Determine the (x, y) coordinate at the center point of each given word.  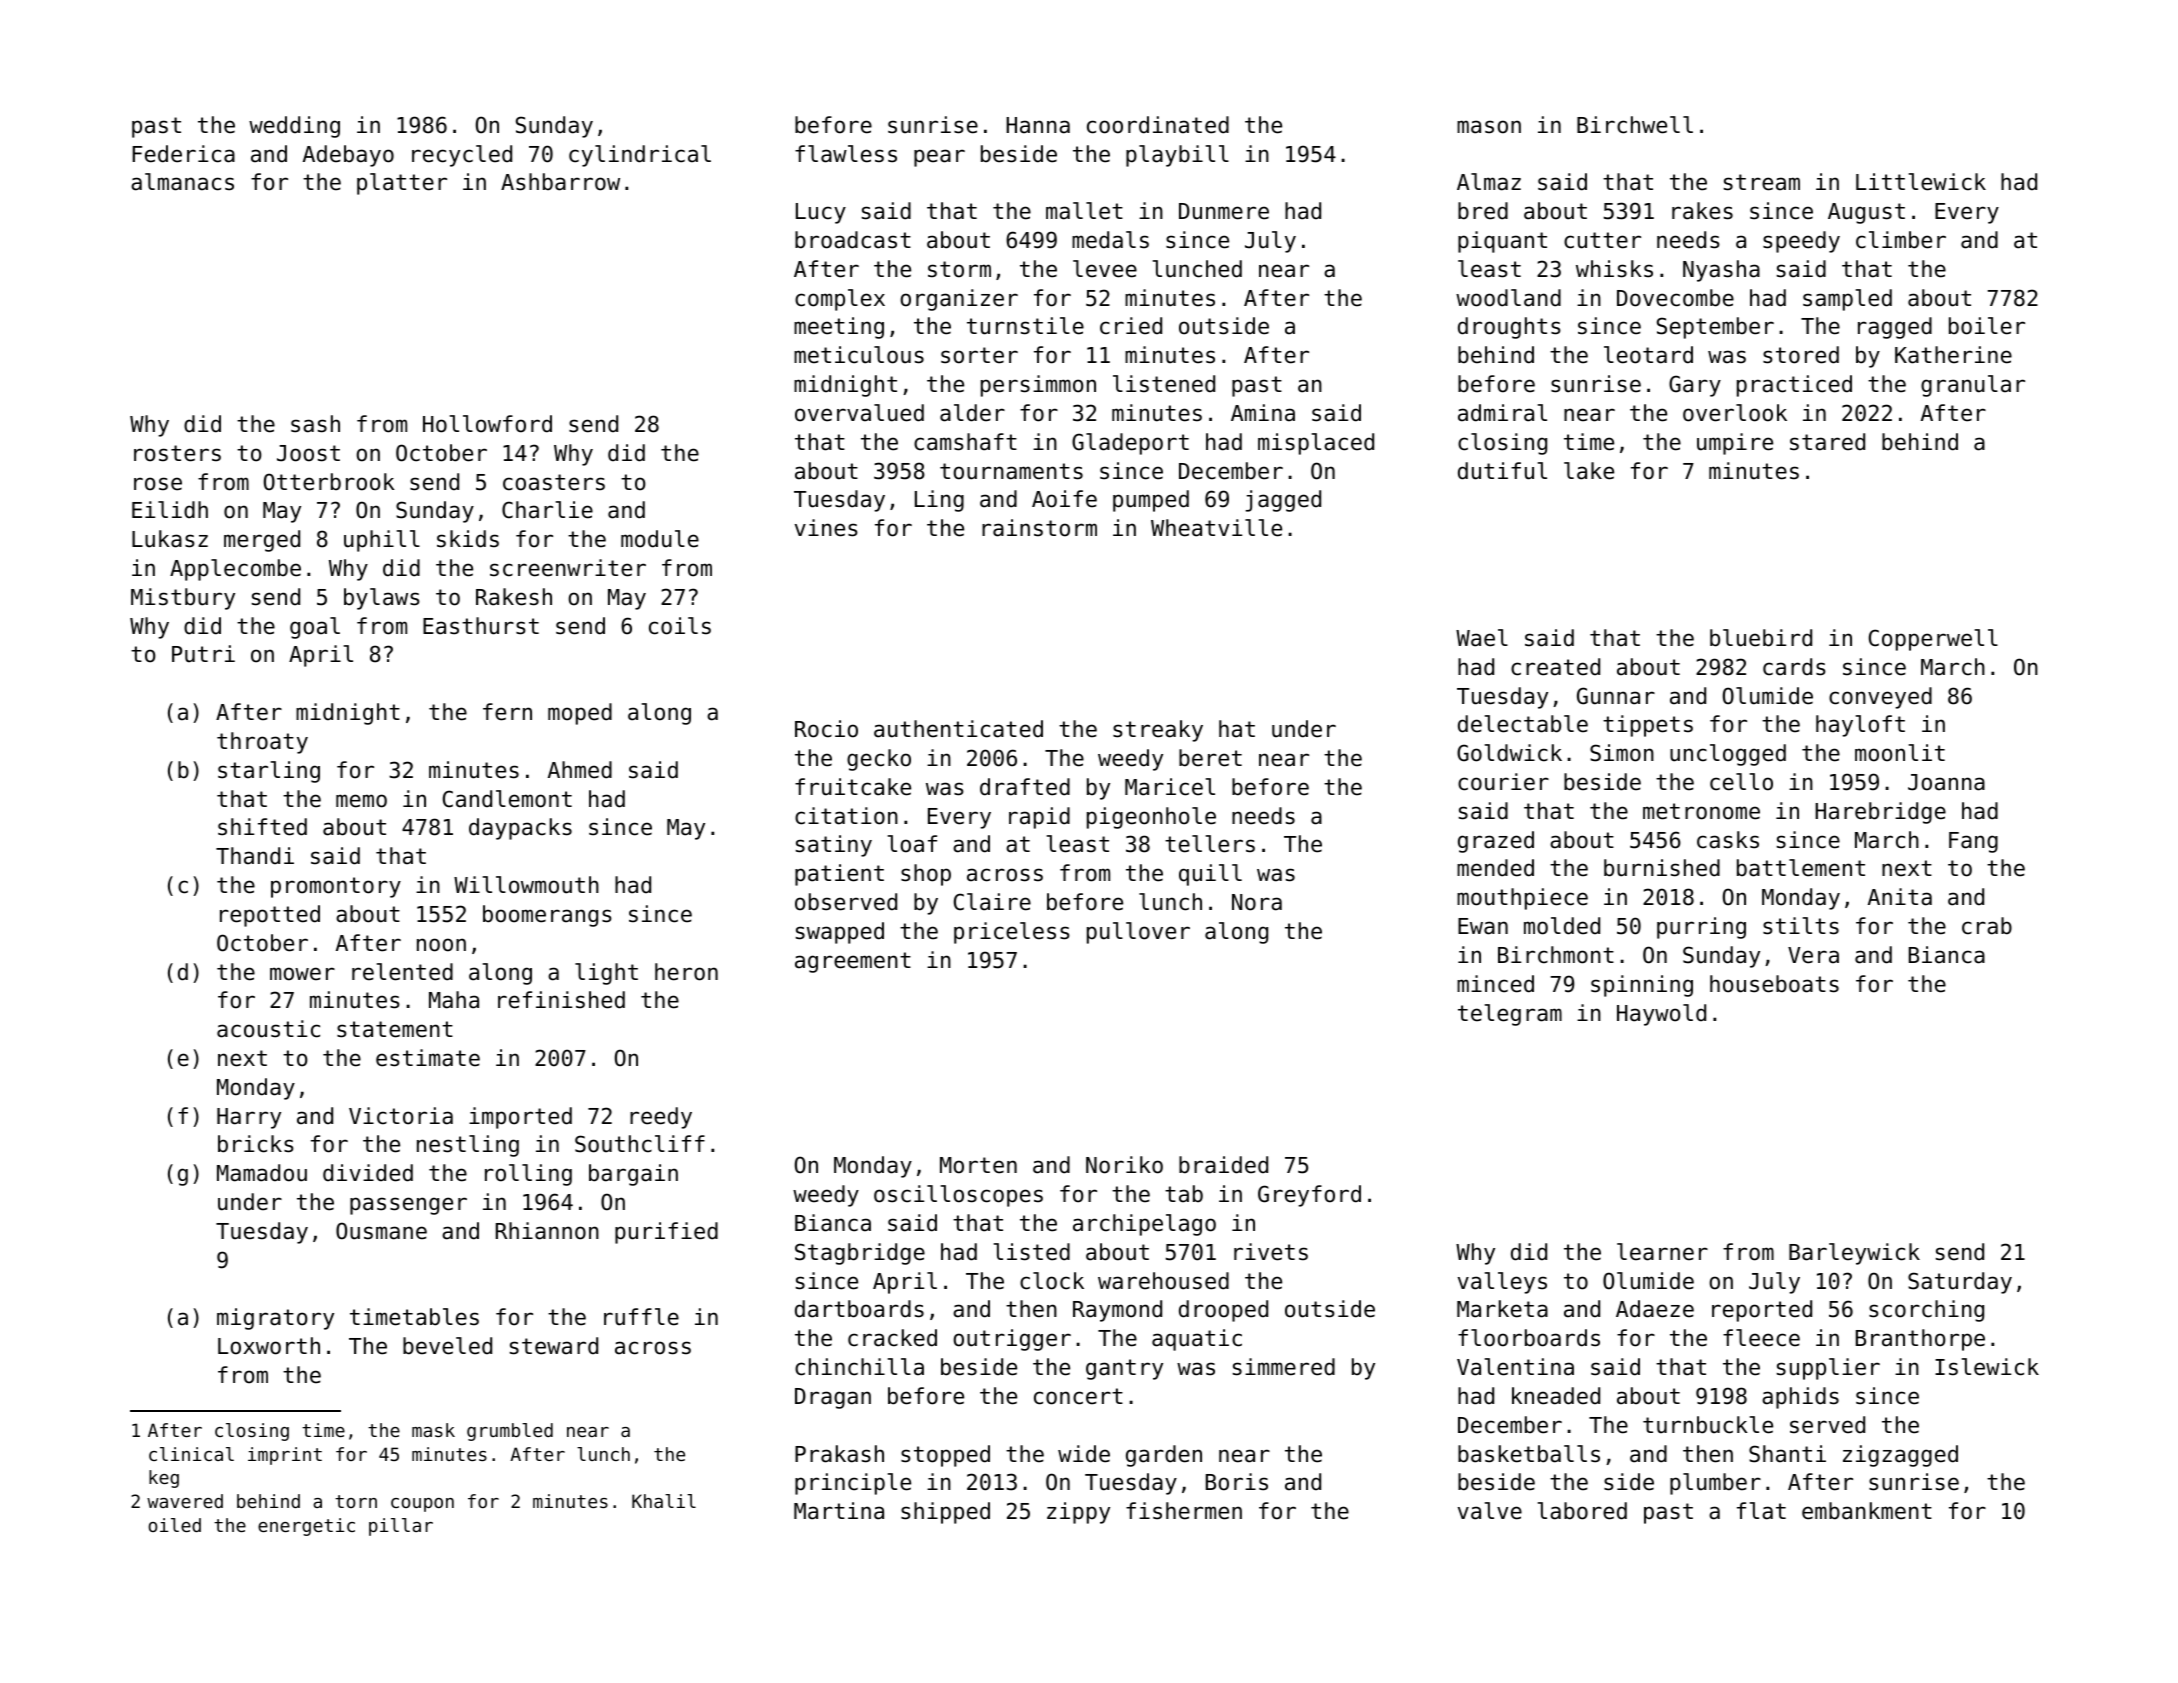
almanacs (182, 182)
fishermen (1184, 1511)
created (1555, 667)
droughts (1509, 328)
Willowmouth (526, 885)
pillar (401, 1527)
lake (1589, 471)
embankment (1867, 1511)
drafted (1025, 787)
